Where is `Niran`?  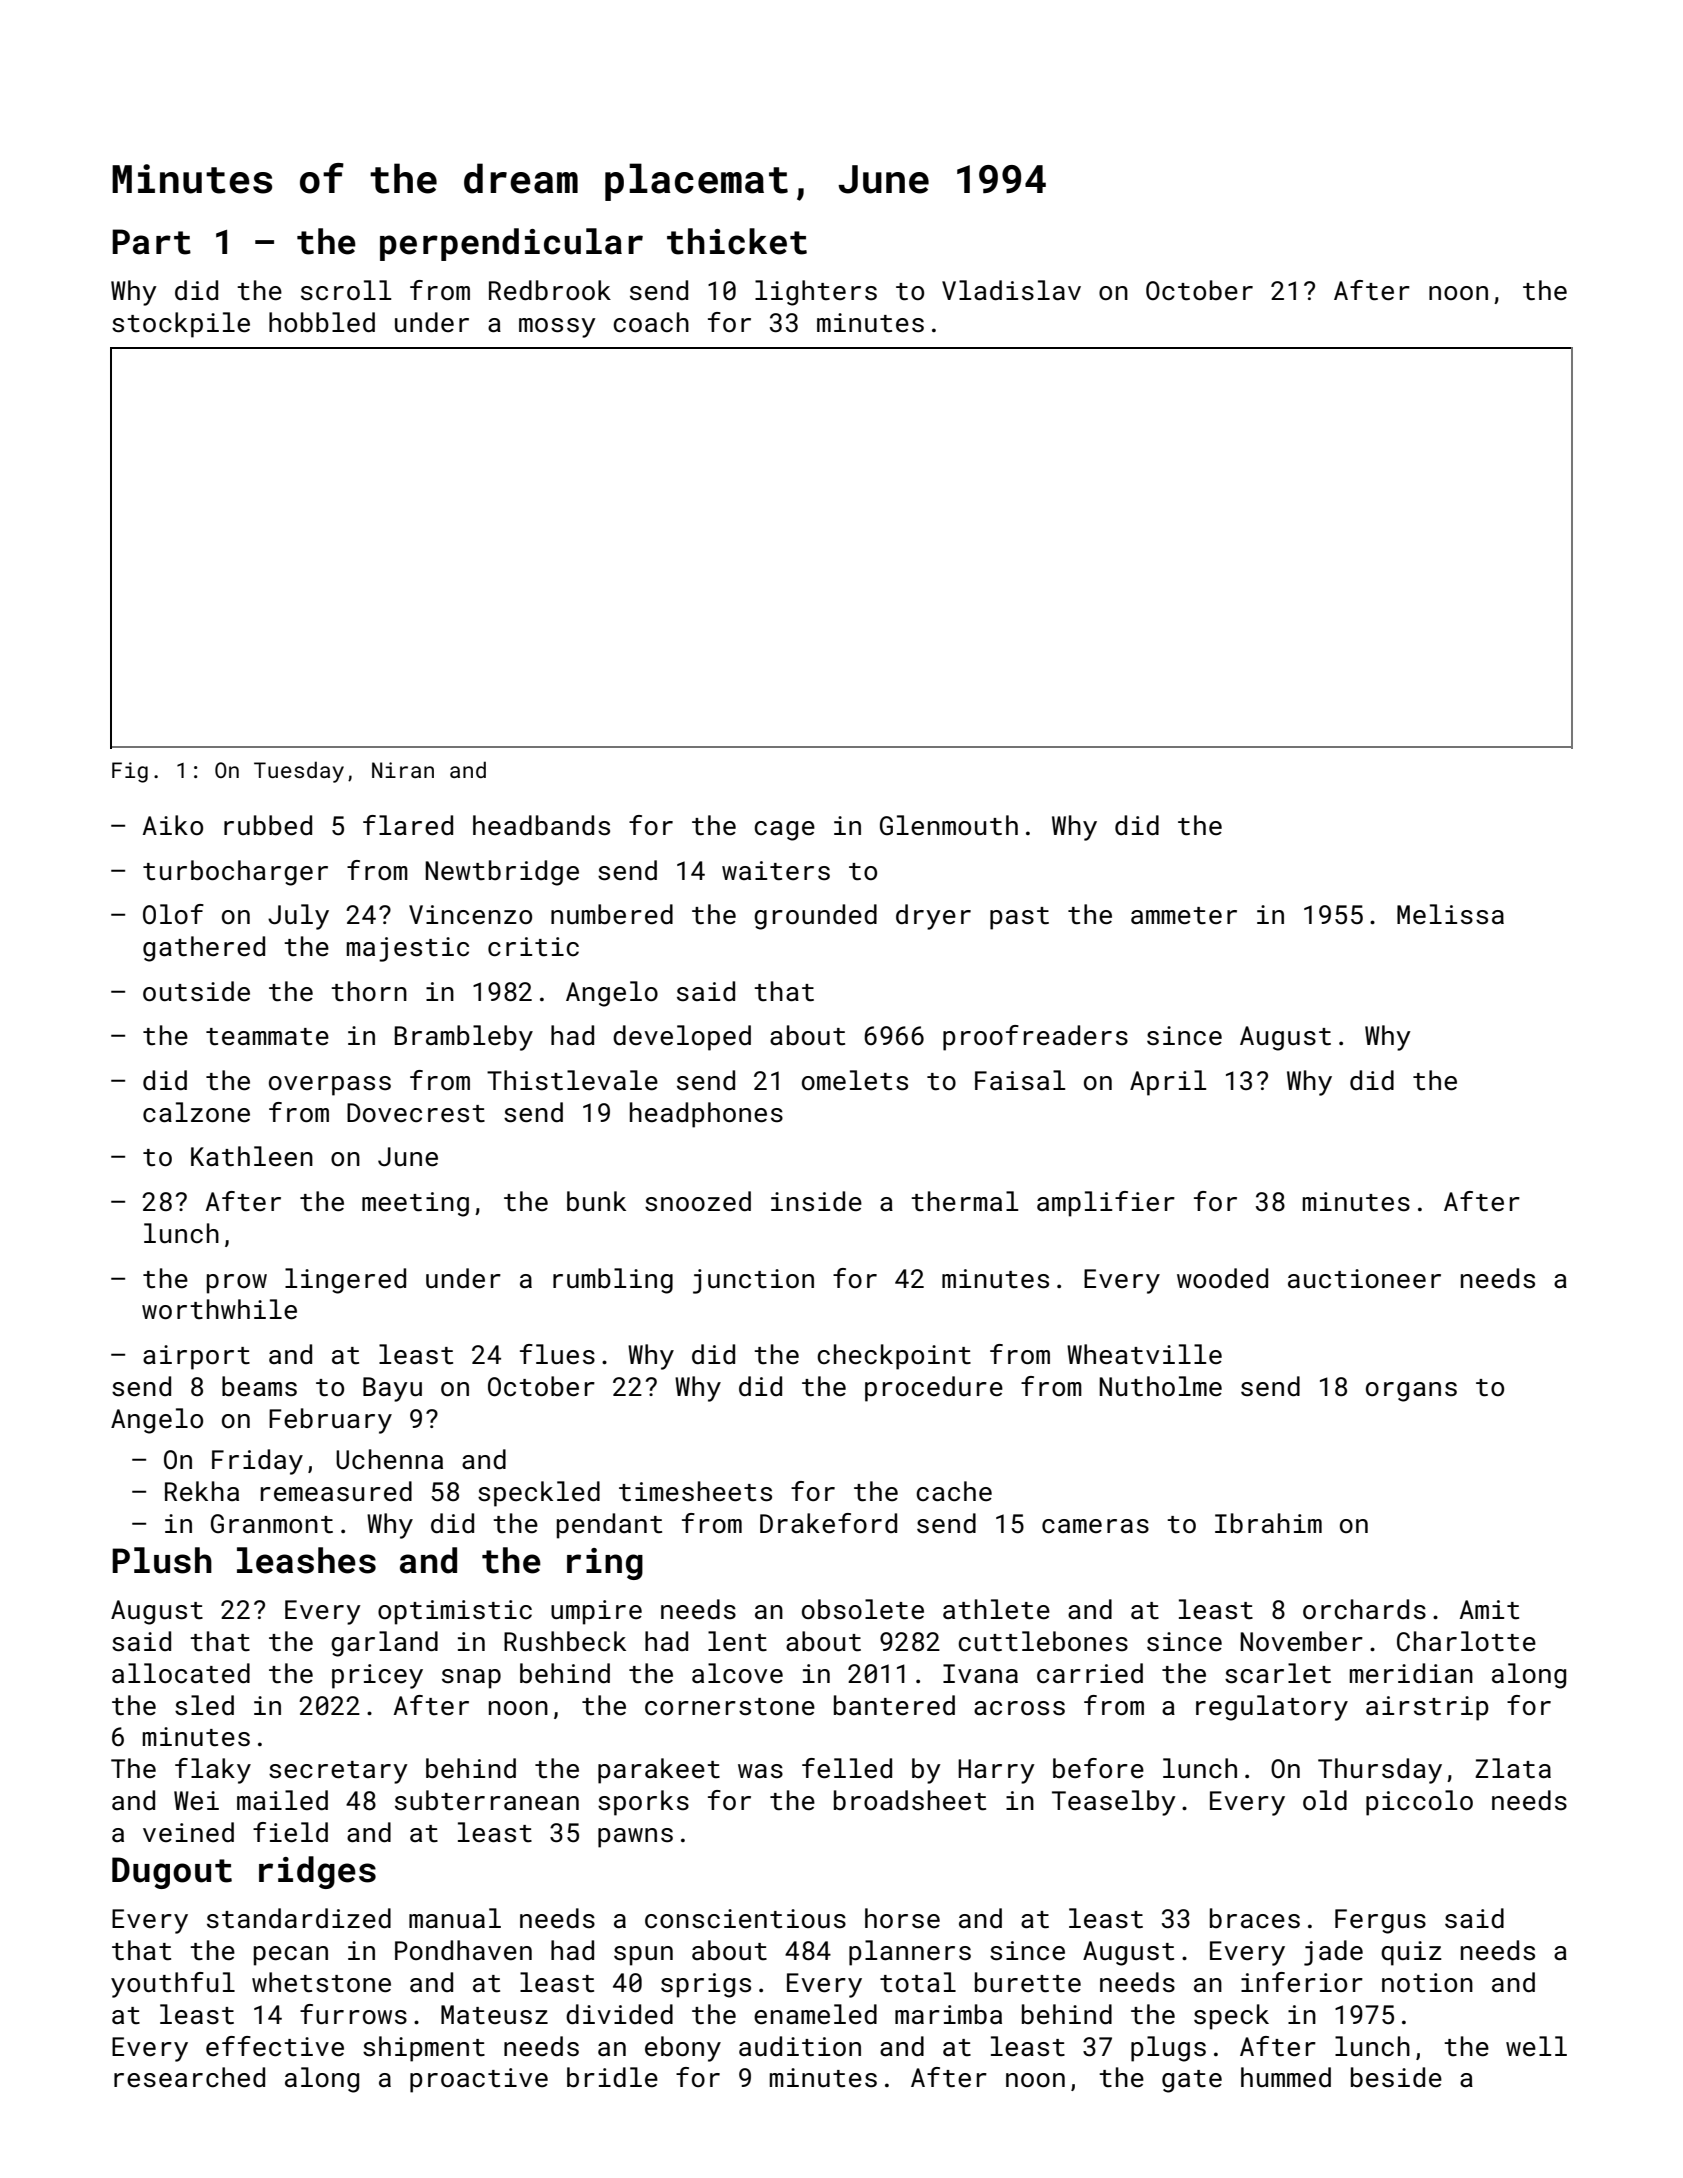
Niran is located at coordinates (403, 770).
